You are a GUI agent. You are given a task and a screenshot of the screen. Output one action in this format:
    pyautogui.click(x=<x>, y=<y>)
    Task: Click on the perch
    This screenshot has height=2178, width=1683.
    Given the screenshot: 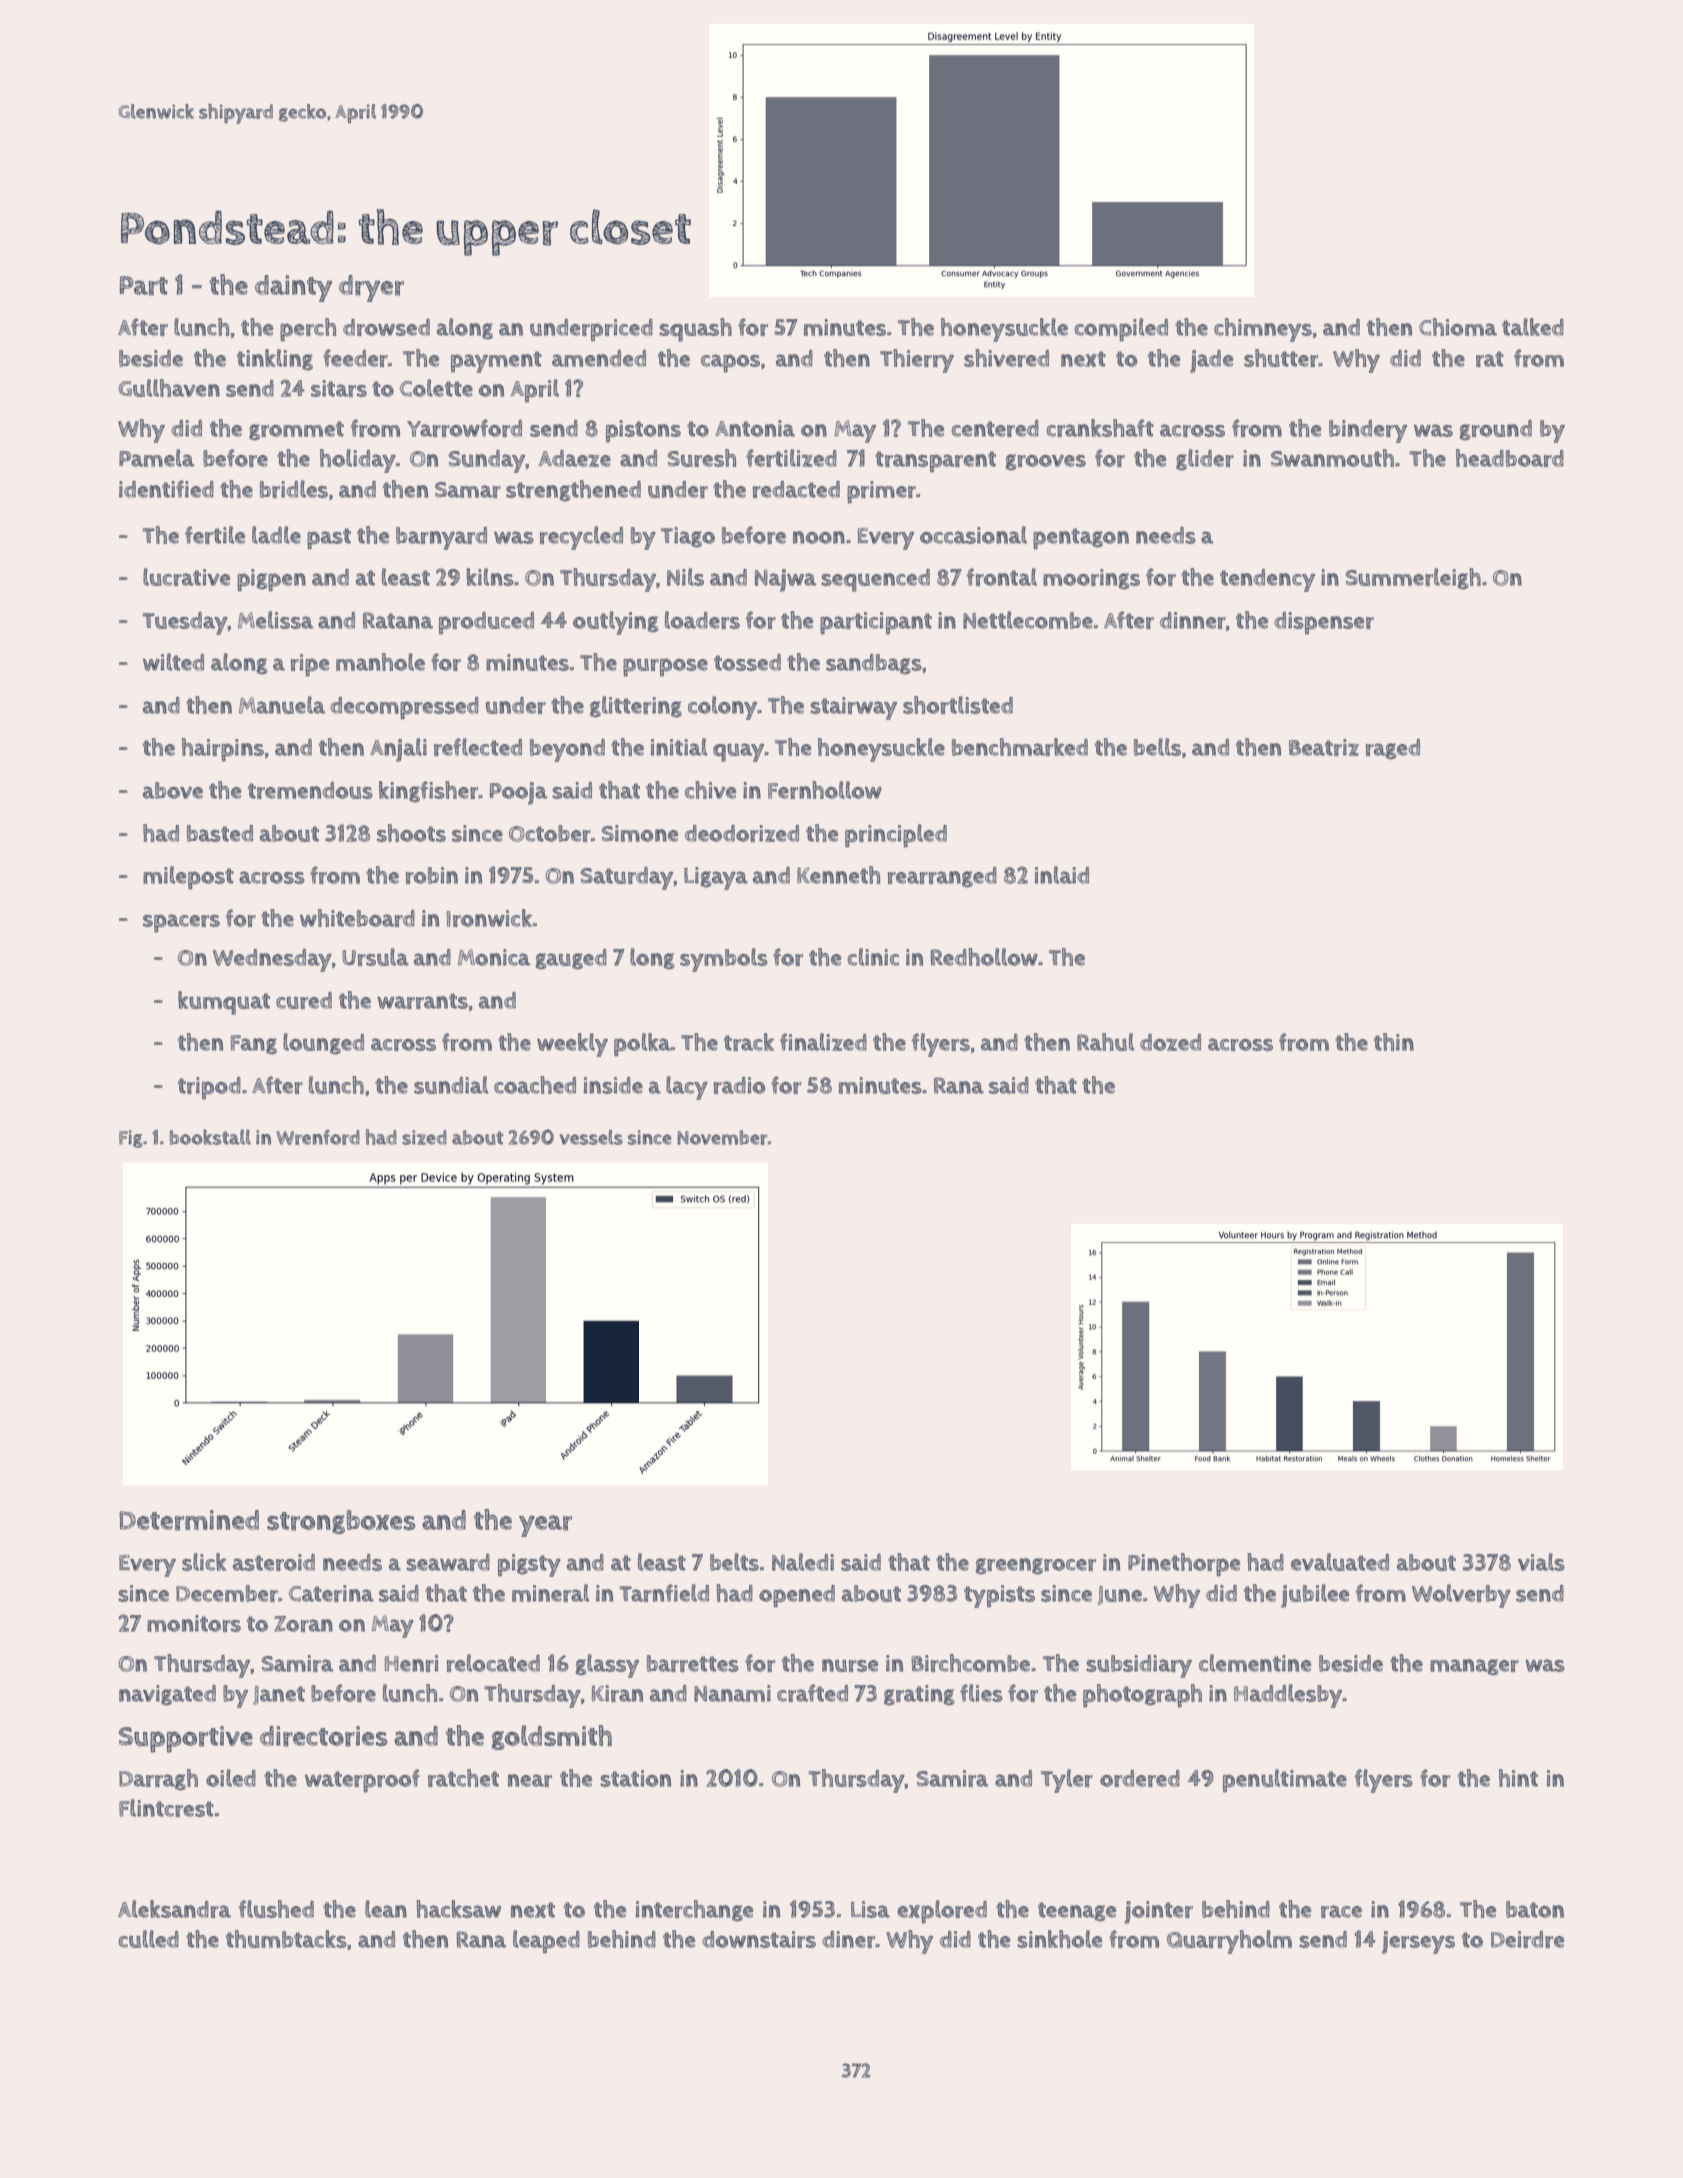 What is the action you would take?
    pyautogui.click(x=308, y=330)
